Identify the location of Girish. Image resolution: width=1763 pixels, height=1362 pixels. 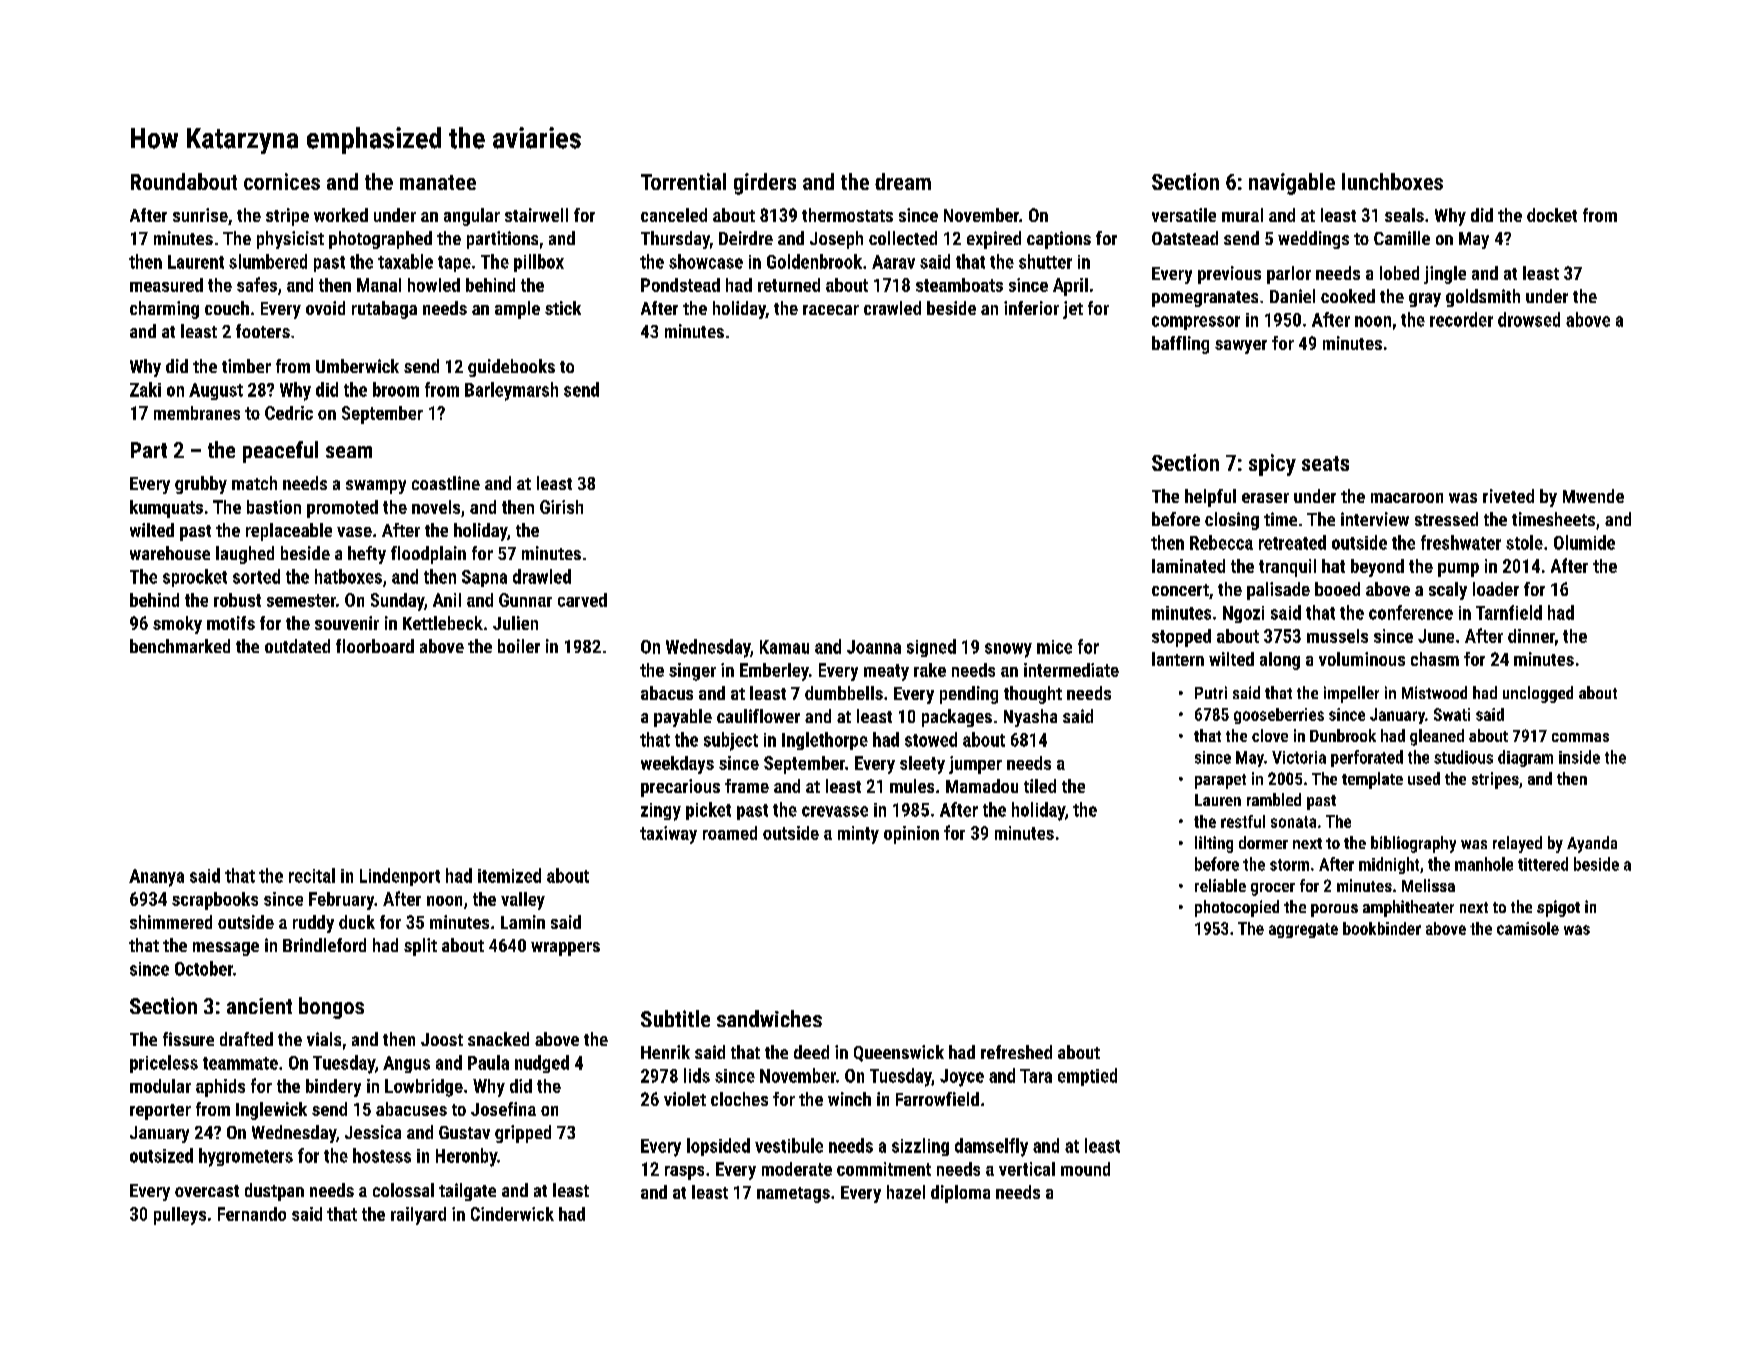
(561, 507).
